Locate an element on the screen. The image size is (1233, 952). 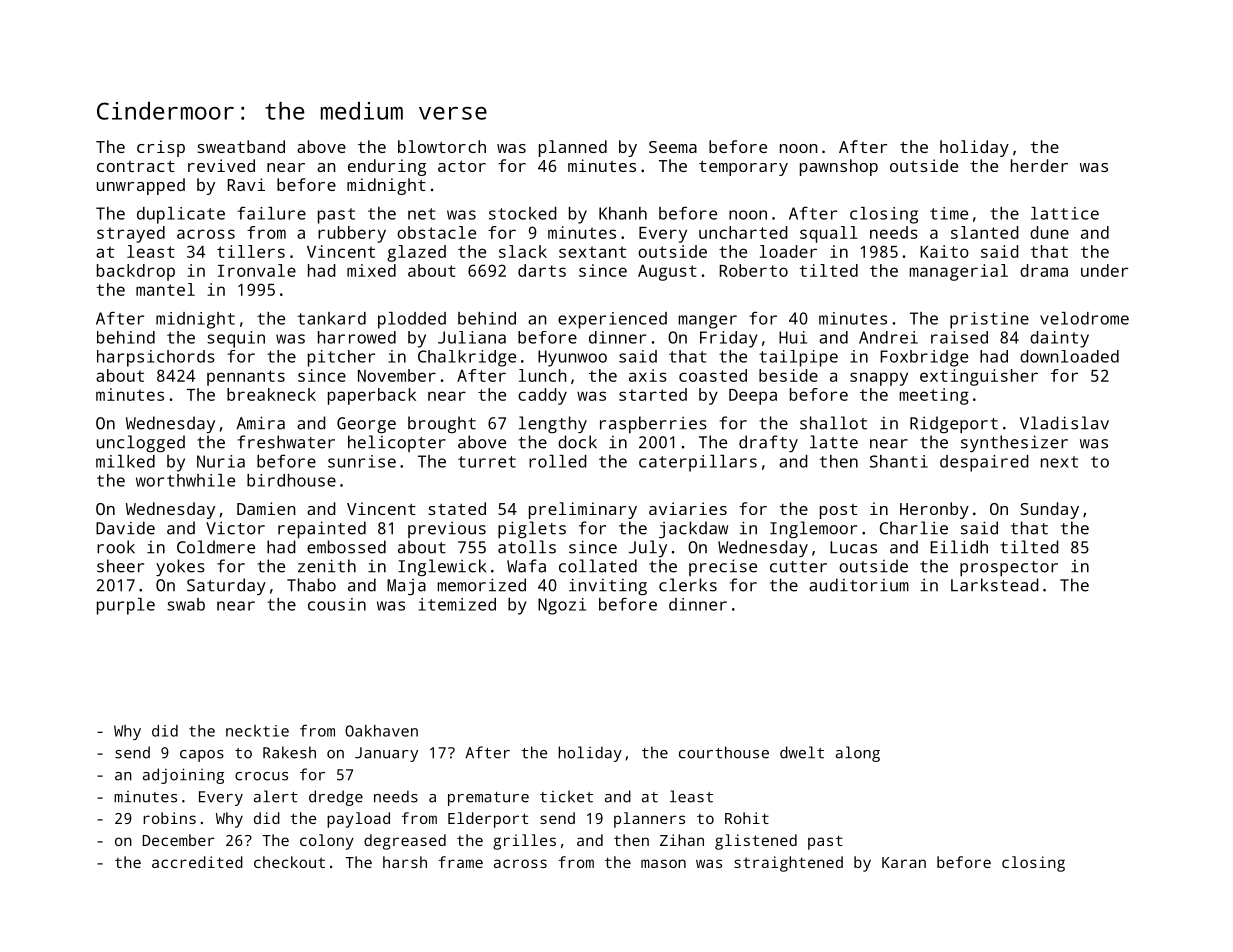
colony is located at coordinates (327, 842).
